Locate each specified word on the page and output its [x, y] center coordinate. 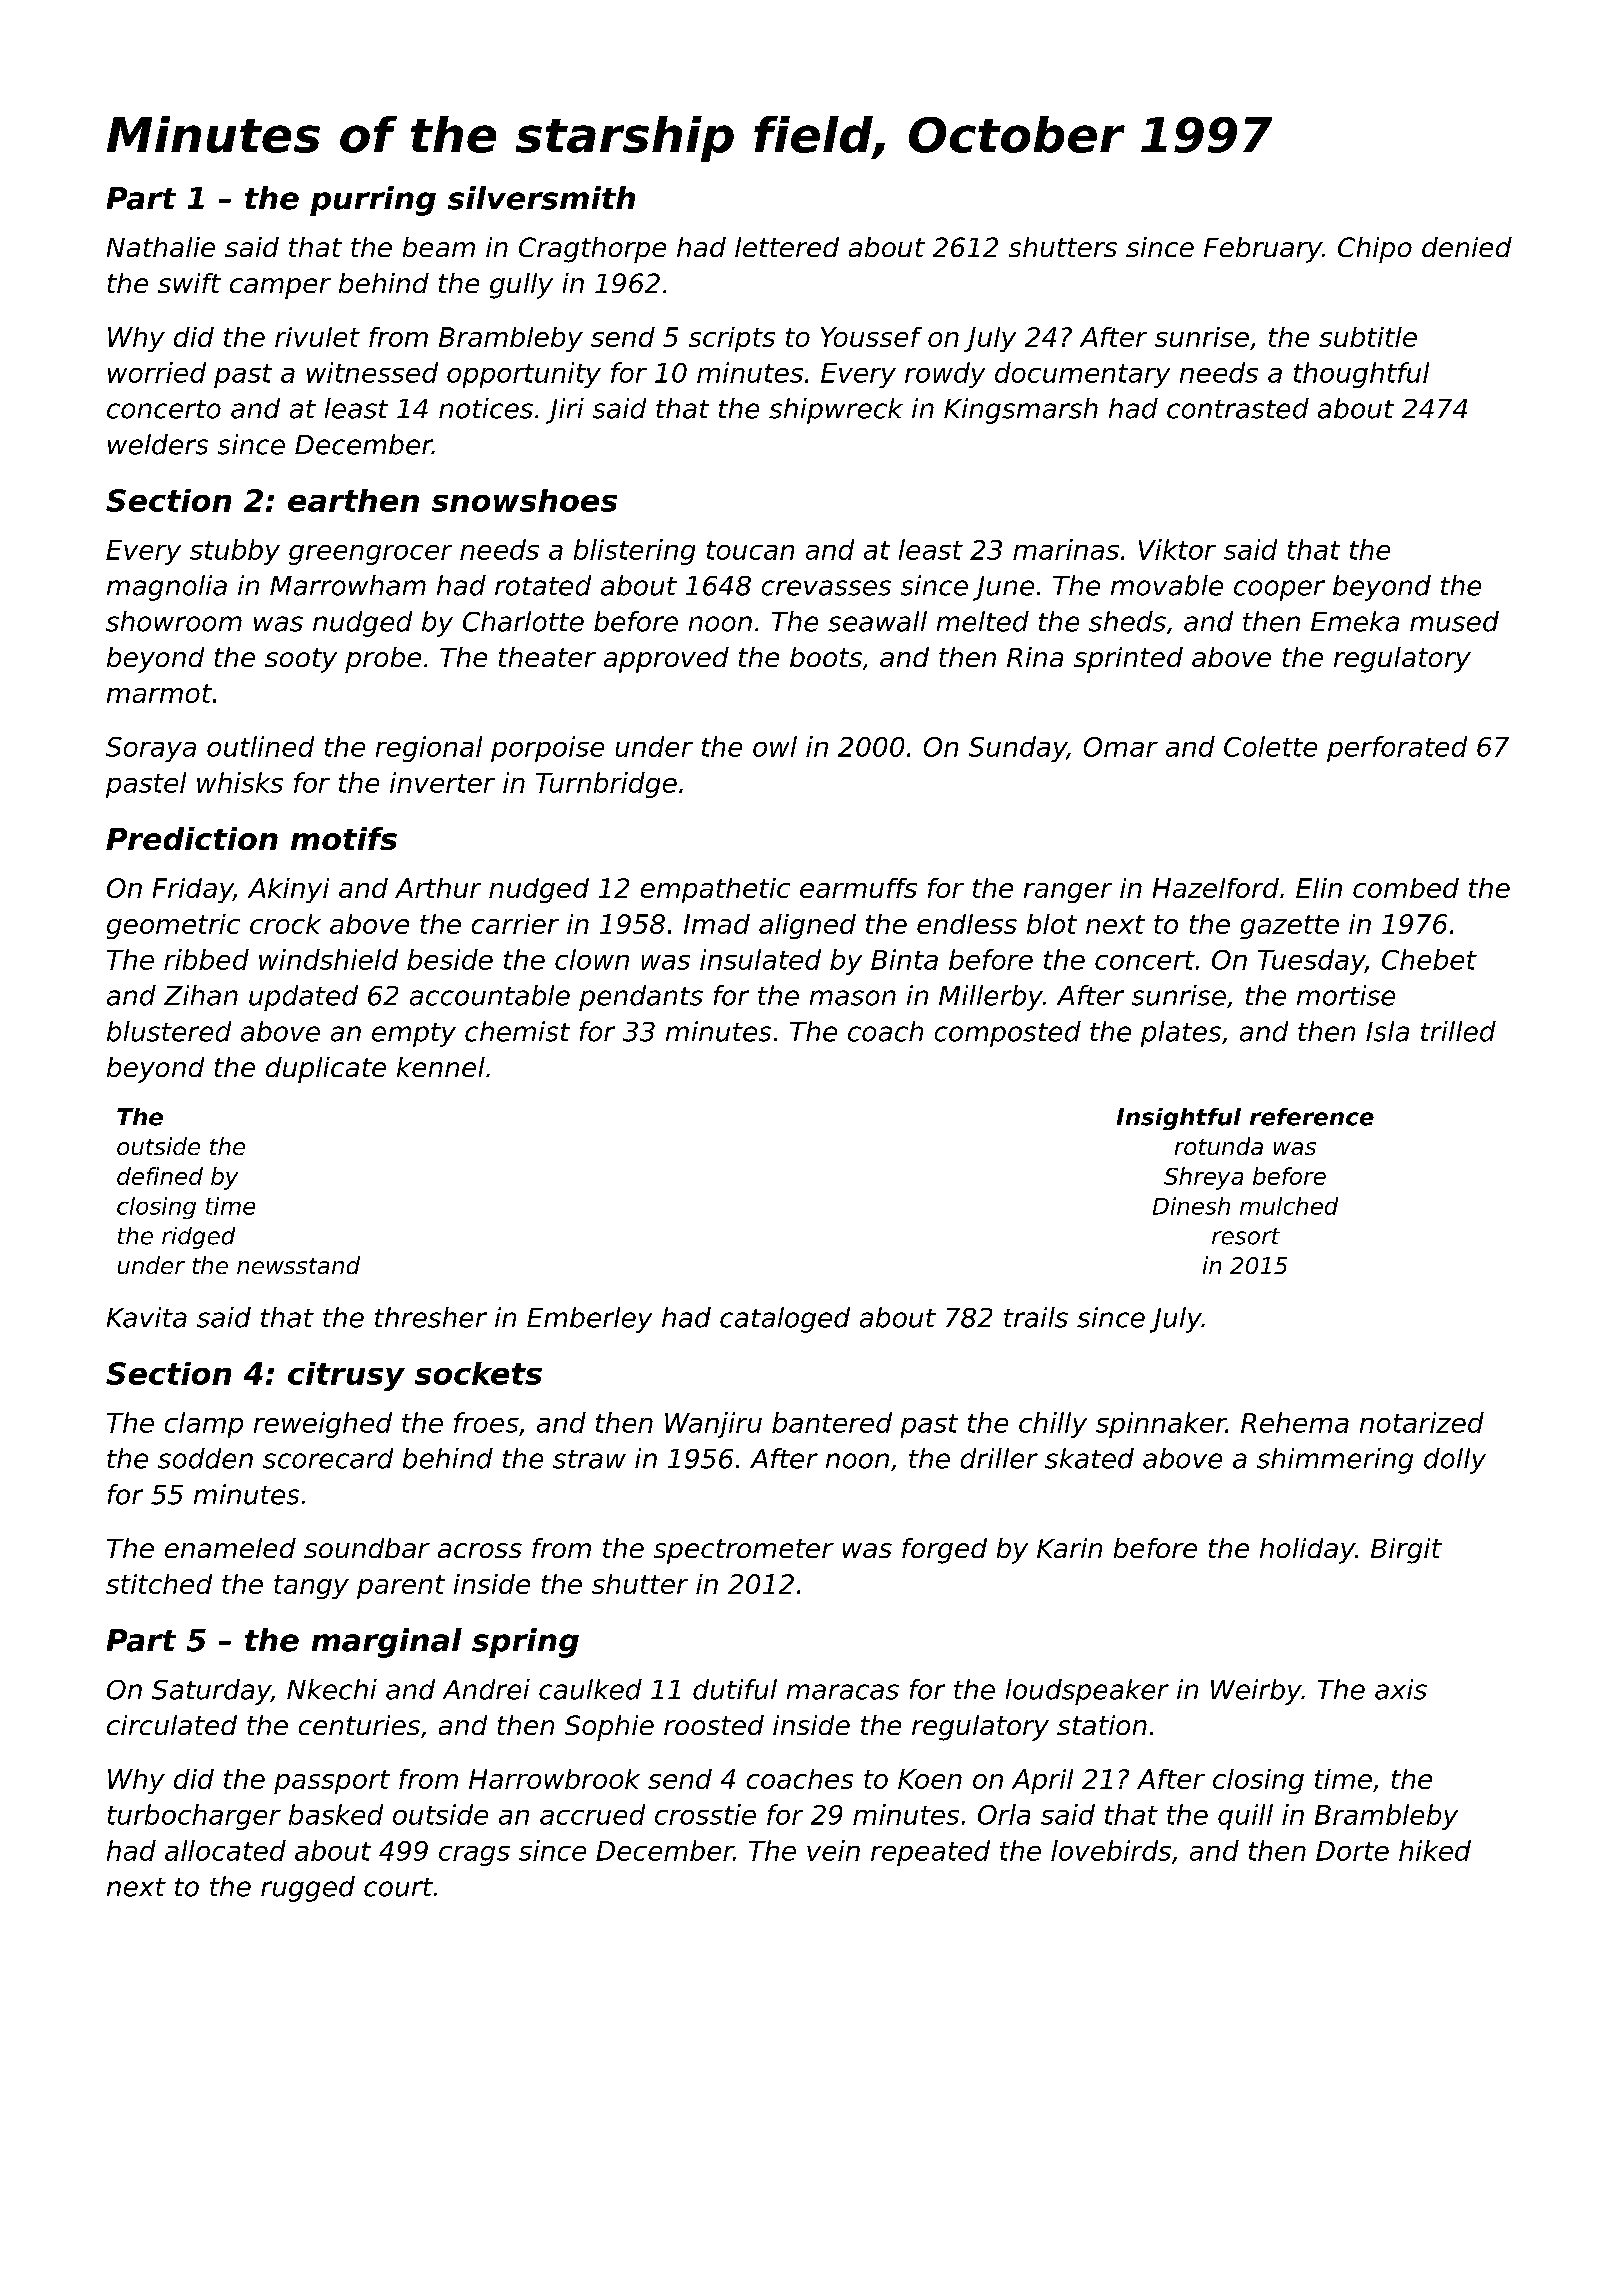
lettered [787, 247]
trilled [1458, 1031]
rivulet [317, 337]
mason [853, 998]
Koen [930, 1779]
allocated [225, 1850]
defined [160, 1176]
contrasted [1238, 408]
